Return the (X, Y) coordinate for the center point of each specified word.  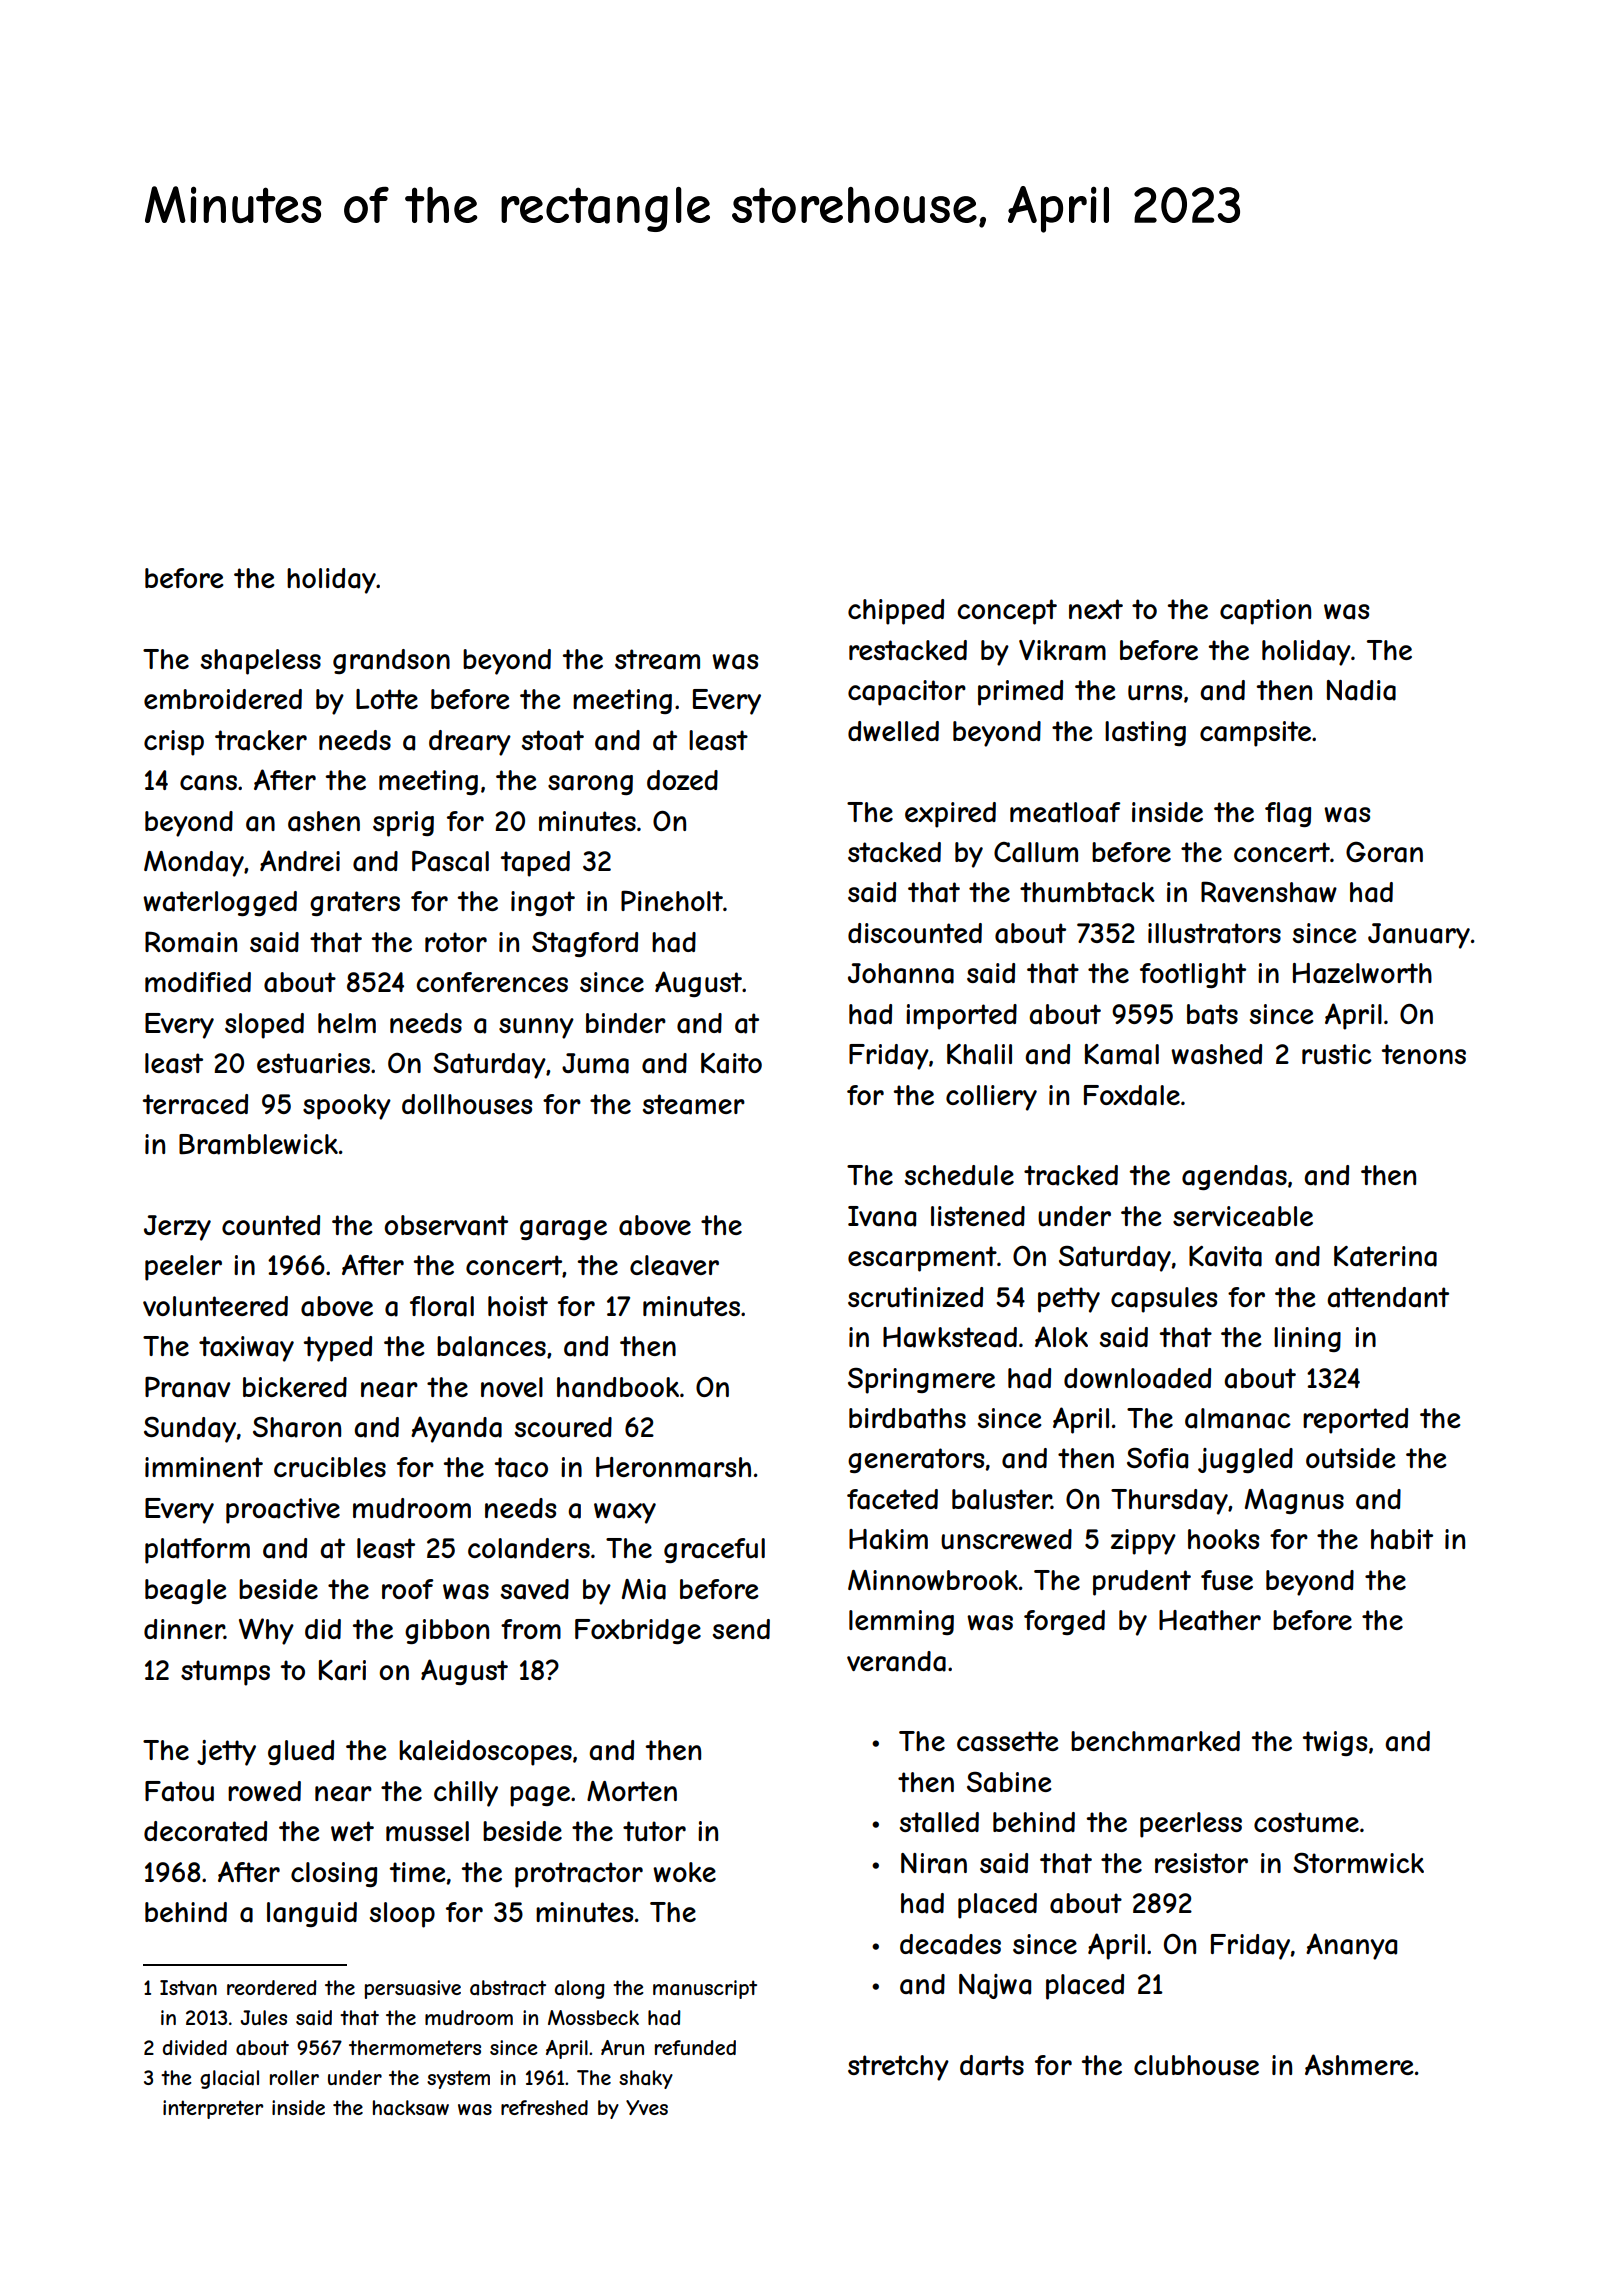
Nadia (1361, 690)
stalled (939, 1822)
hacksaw (411, 2108)
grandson (391, 661)
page (540, 1796)
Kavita (1225, 1256)
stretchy (898, 2068)
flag (1288, 814)
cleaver (674, 1265)
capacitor (907, 693)
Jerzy (177, 1228)
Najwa (995, 1986)
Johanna (901, 973)
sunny (536, 1028)
